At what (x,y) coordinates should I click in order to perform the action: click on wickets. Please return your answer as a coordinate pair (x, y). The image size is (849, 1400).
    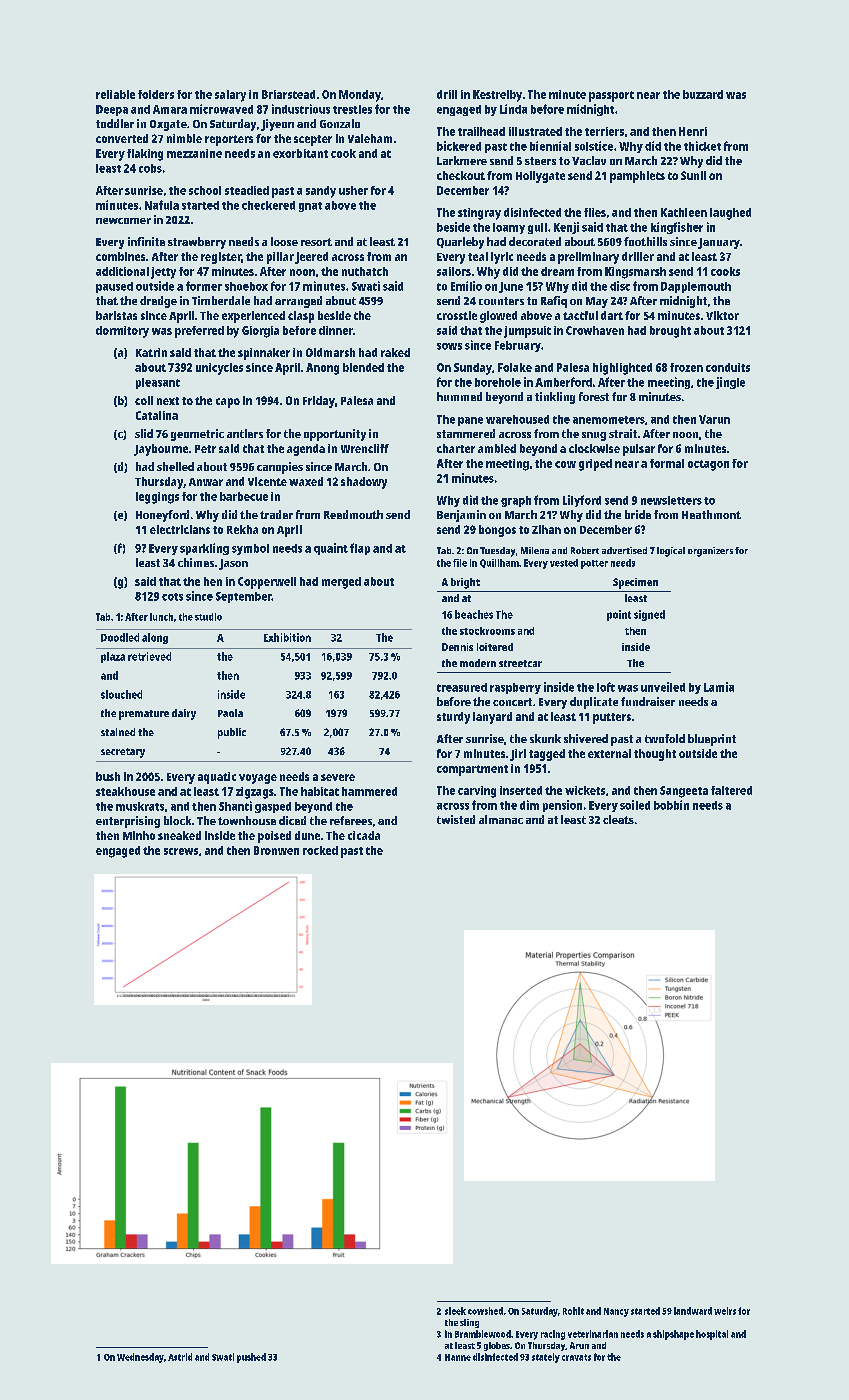
    Looking at the image, I should click on (585, 790).
